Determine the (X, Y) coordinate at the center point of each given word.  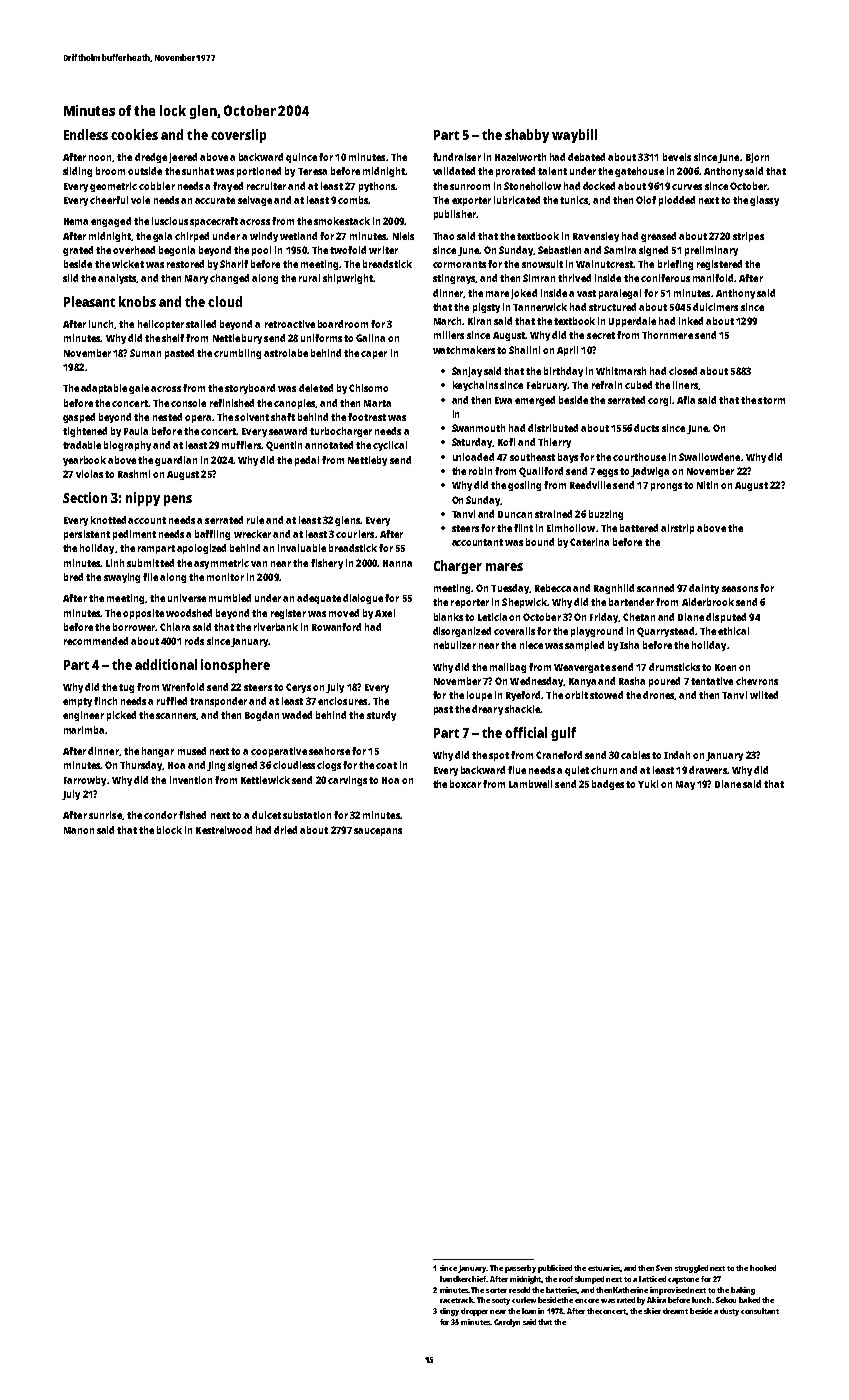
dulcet (266, 815)
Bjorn (757, 158)
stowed (606, 695)
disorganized (462, 632)
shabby (527, 136)
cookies (134, 134)
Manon (79, 830)
